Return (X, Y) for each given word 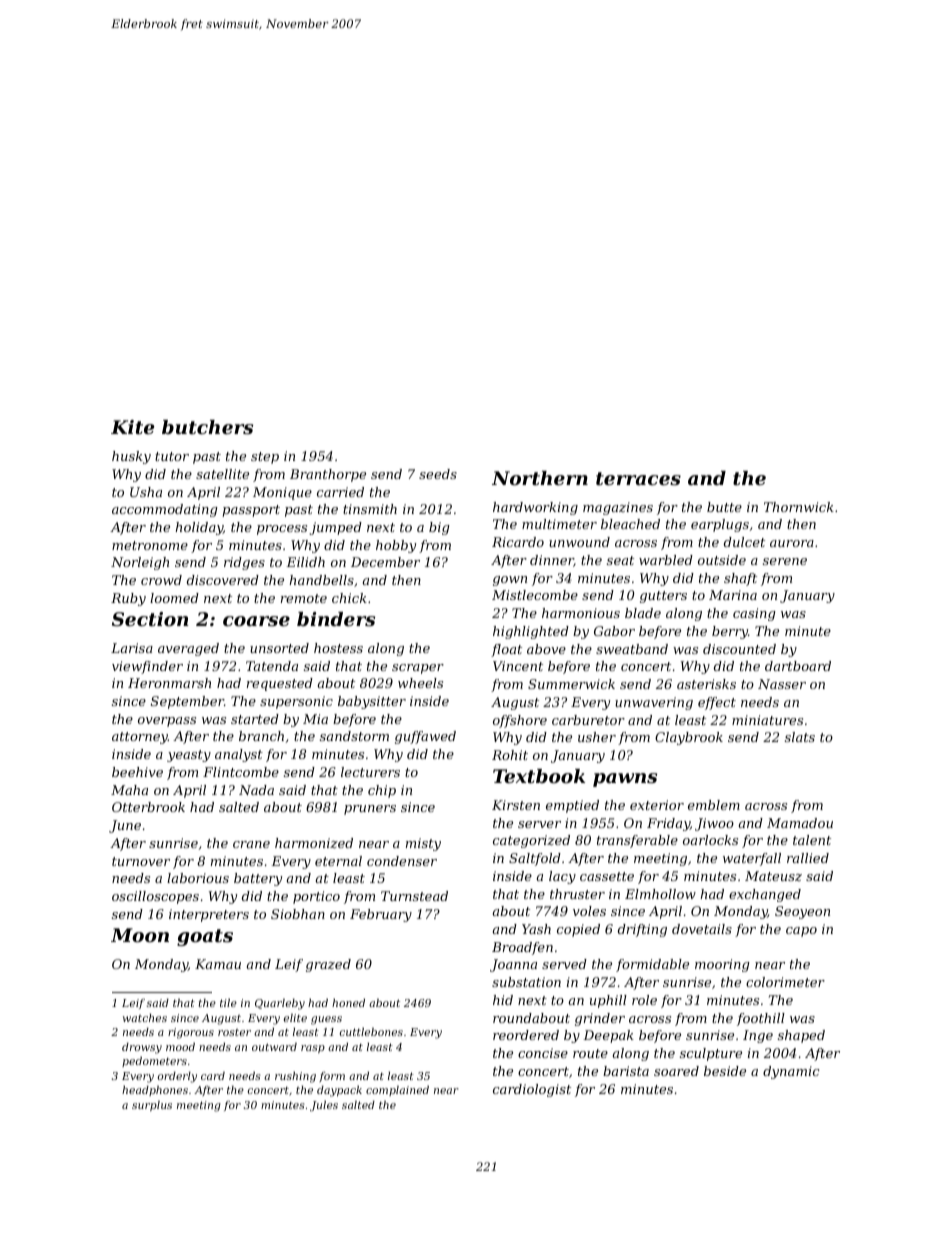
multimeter (559, 524)
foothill (761, 1019)
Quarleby (280, 1004)
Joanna (513, 965)
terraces (638, 479)
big (439, 528)
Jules (324, 1106)
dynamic (791, 1072)
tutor (172, 456)
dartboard (798, 666)
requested (280, 684)
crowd (161, 580)
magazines (618, 508)
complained (397, 1090)
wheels (420, 683)
